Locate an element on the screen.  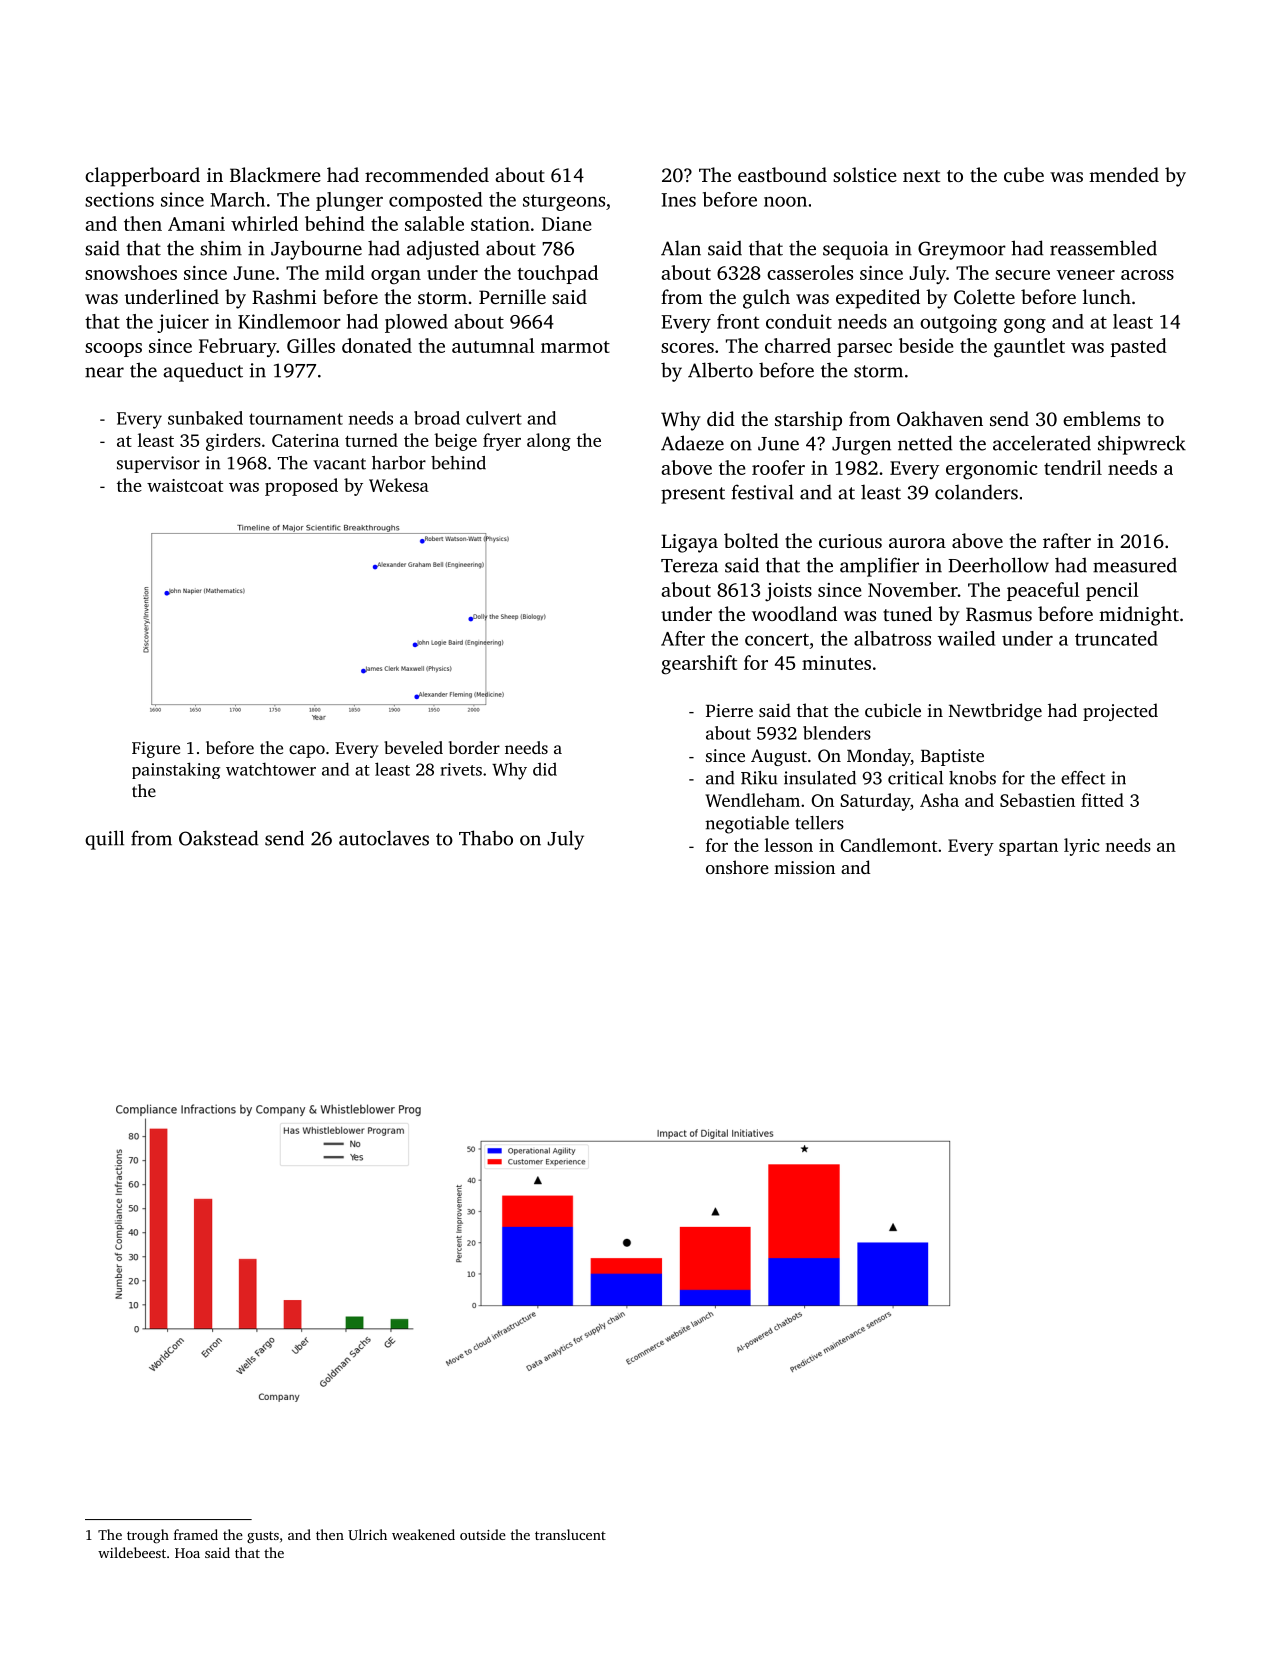
noon is located at coordinates (785, 201).
